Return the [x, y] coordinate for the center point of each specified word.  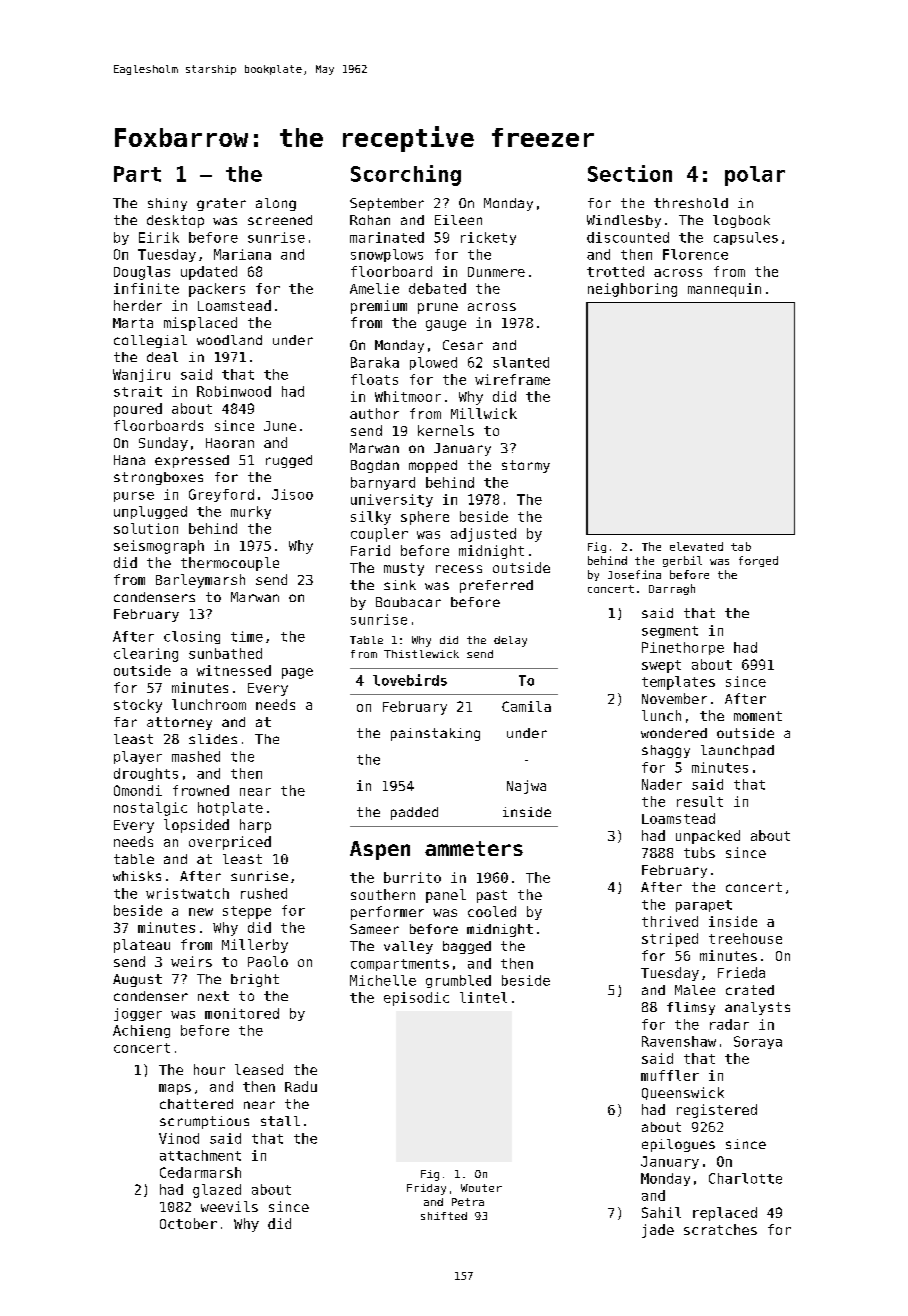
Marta [133, 323]
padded [414, 813]
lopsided [196, 826]
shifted [444, 1216]
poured [138, 410]
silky [371, 518]
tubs [699, 852]
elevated [696, 546]
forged [758, 561]
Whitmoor [408, 396]
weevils [229, 1206]
